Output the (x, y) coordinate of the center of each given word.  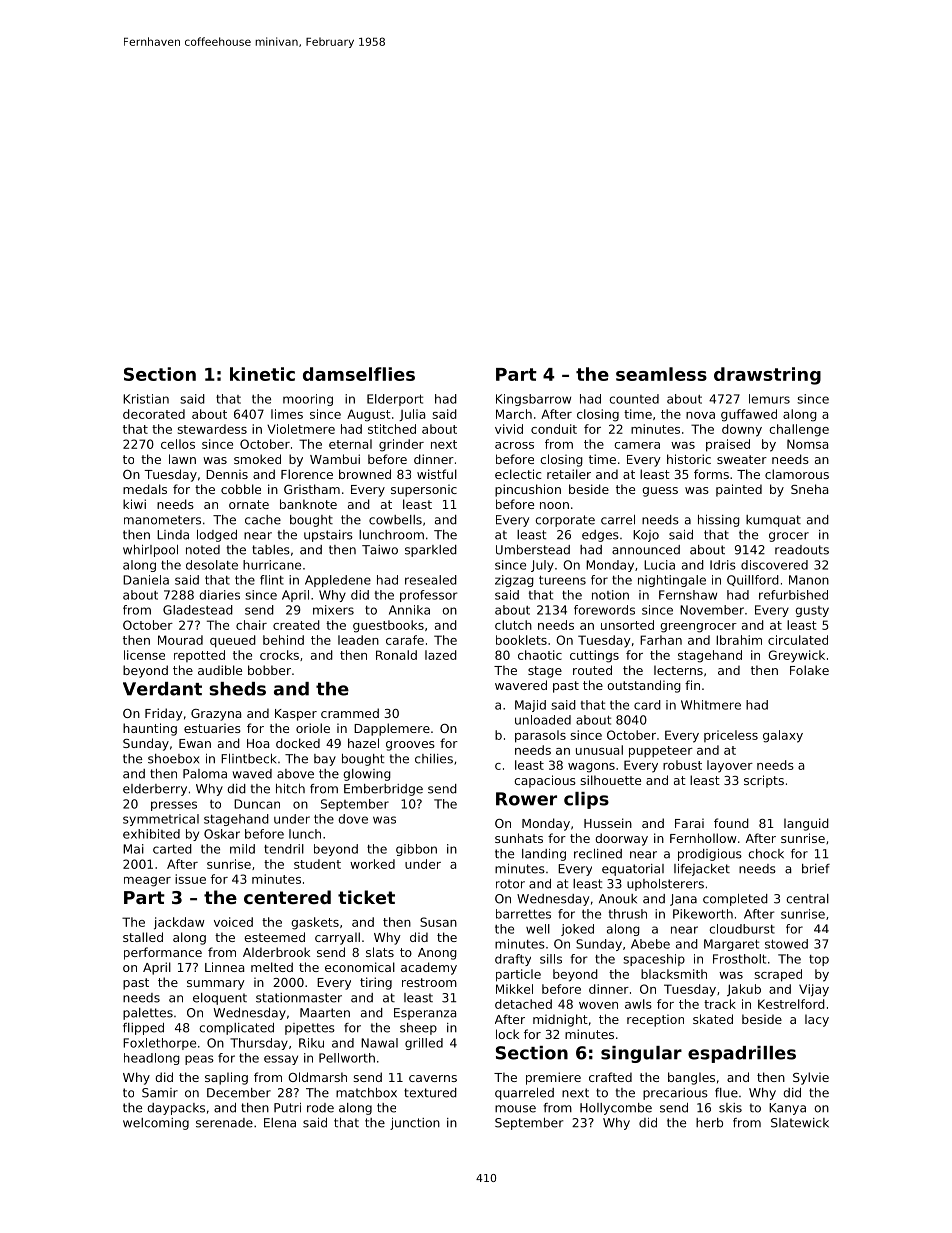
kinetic (262, 374)
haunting (150, 729)
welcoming (156, 1124)
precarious (675, 1094)
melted (272, 967)
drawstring (767, 376)
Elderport (395, 400)
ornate (249, 504)
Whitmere (711, 705)
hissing (719, 521)
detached (523, 1004)
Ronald (396, 655)
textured (430, 1093)
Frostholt (739, 959)
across (514, 445)
